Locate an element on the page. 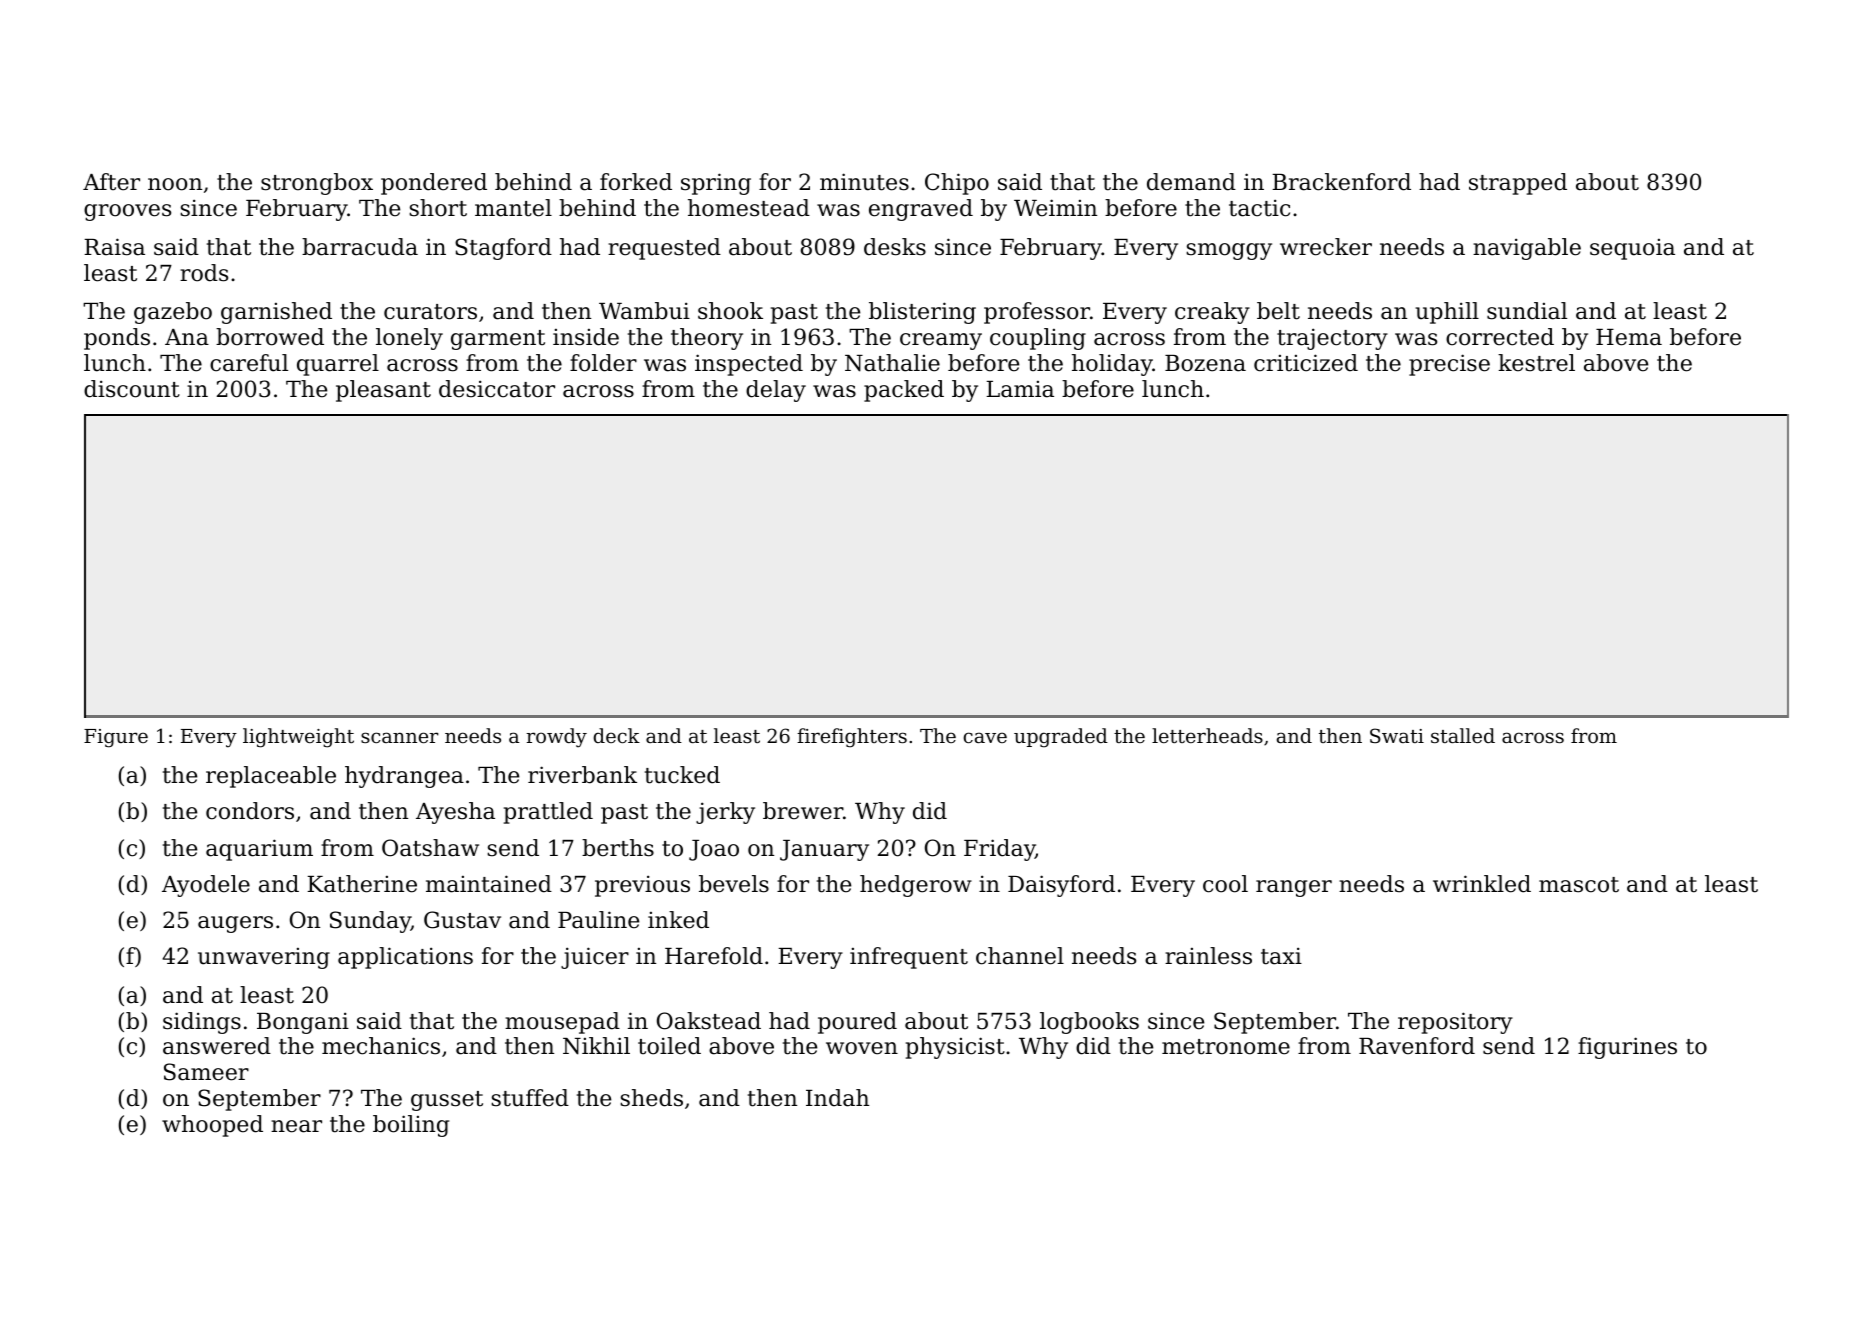  short is located at coordinates (438, 208).
